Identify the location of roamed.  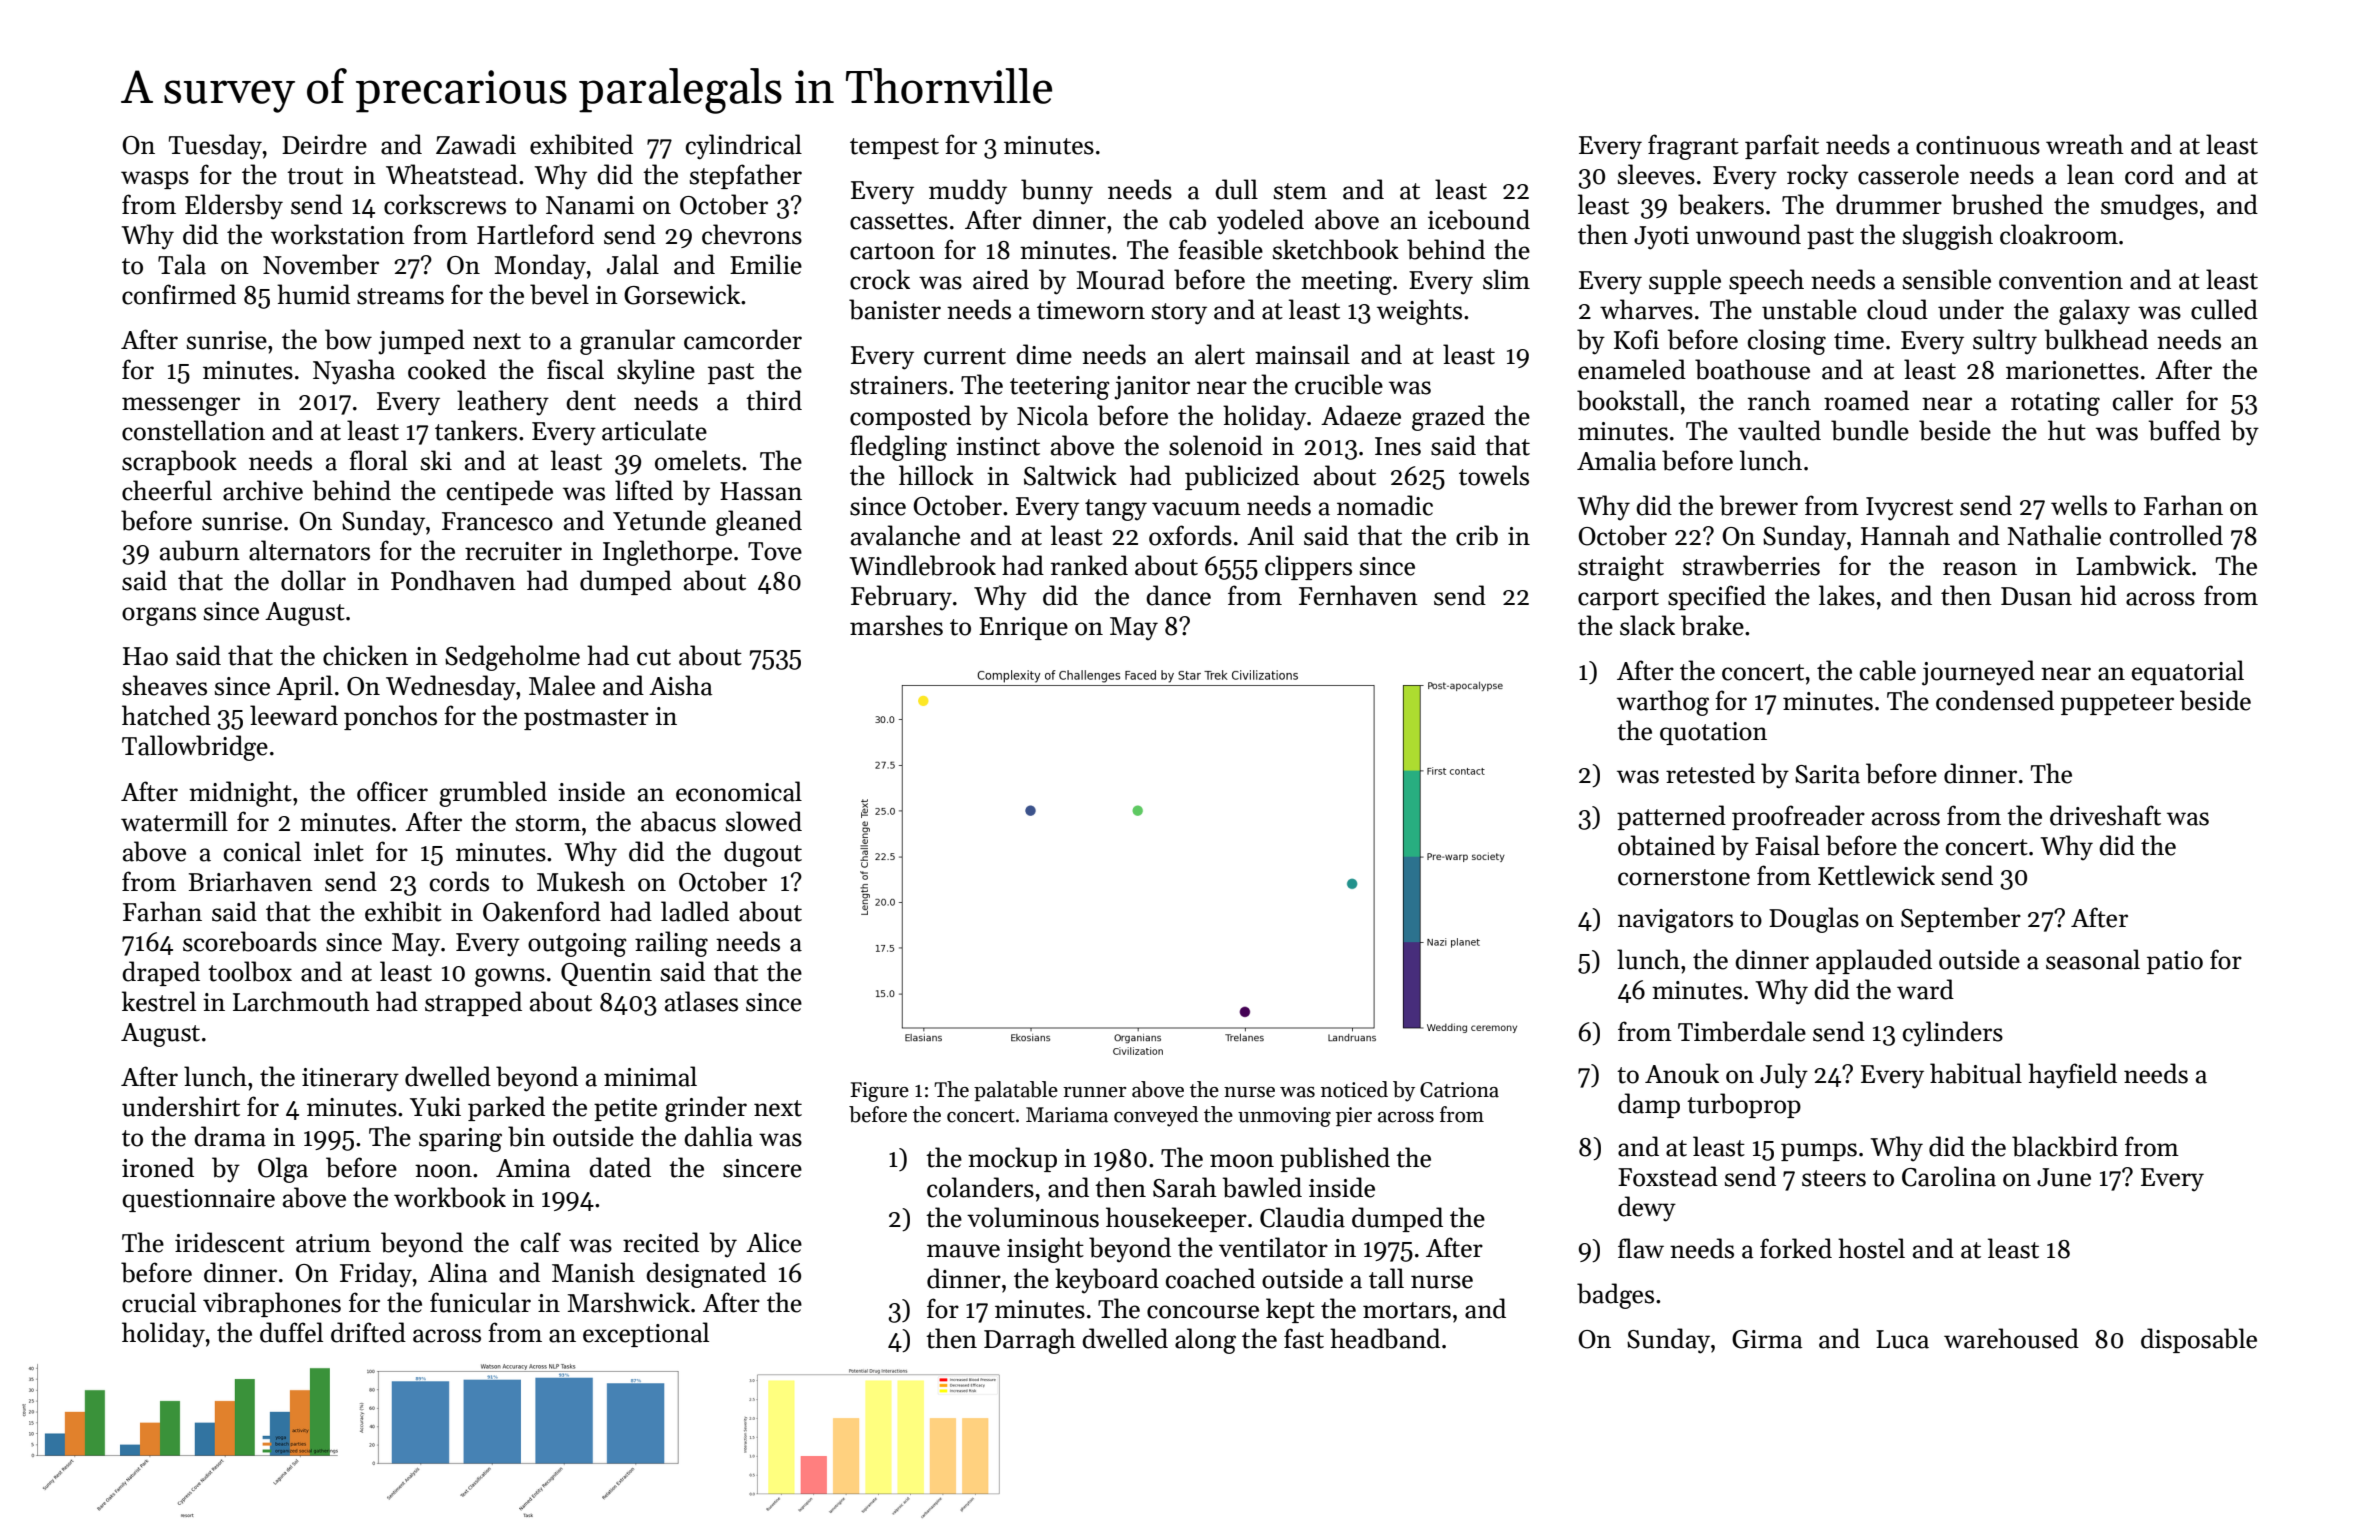
(1866, 400).
